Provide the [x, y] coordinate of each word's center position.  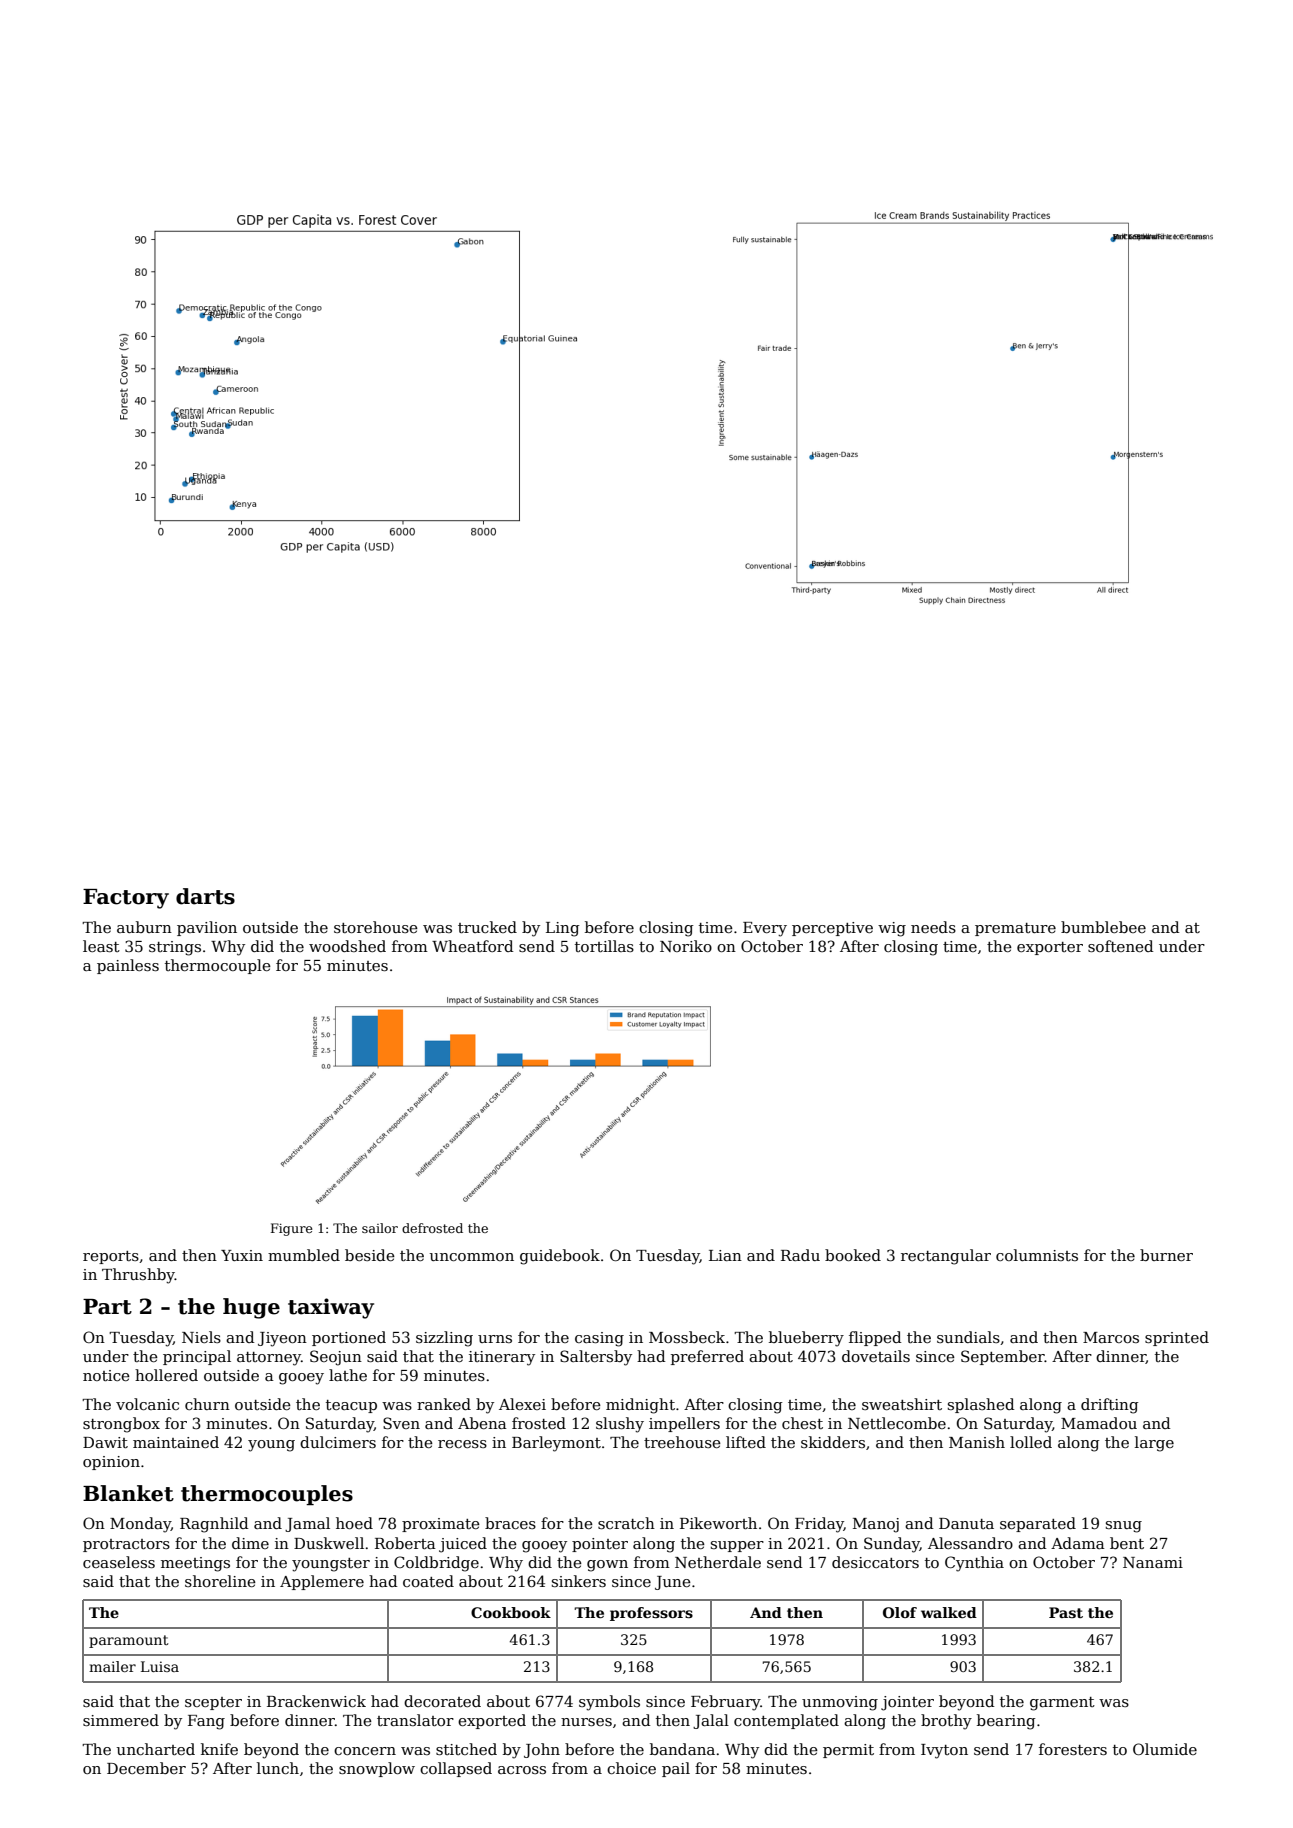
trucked [487, 927]
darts [205, 896]
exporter [1050, 948]
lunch [278, 1768]
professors [651, 1614]
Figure [291, 1229]
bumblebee [1103, 927]
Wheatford [473, 946]
